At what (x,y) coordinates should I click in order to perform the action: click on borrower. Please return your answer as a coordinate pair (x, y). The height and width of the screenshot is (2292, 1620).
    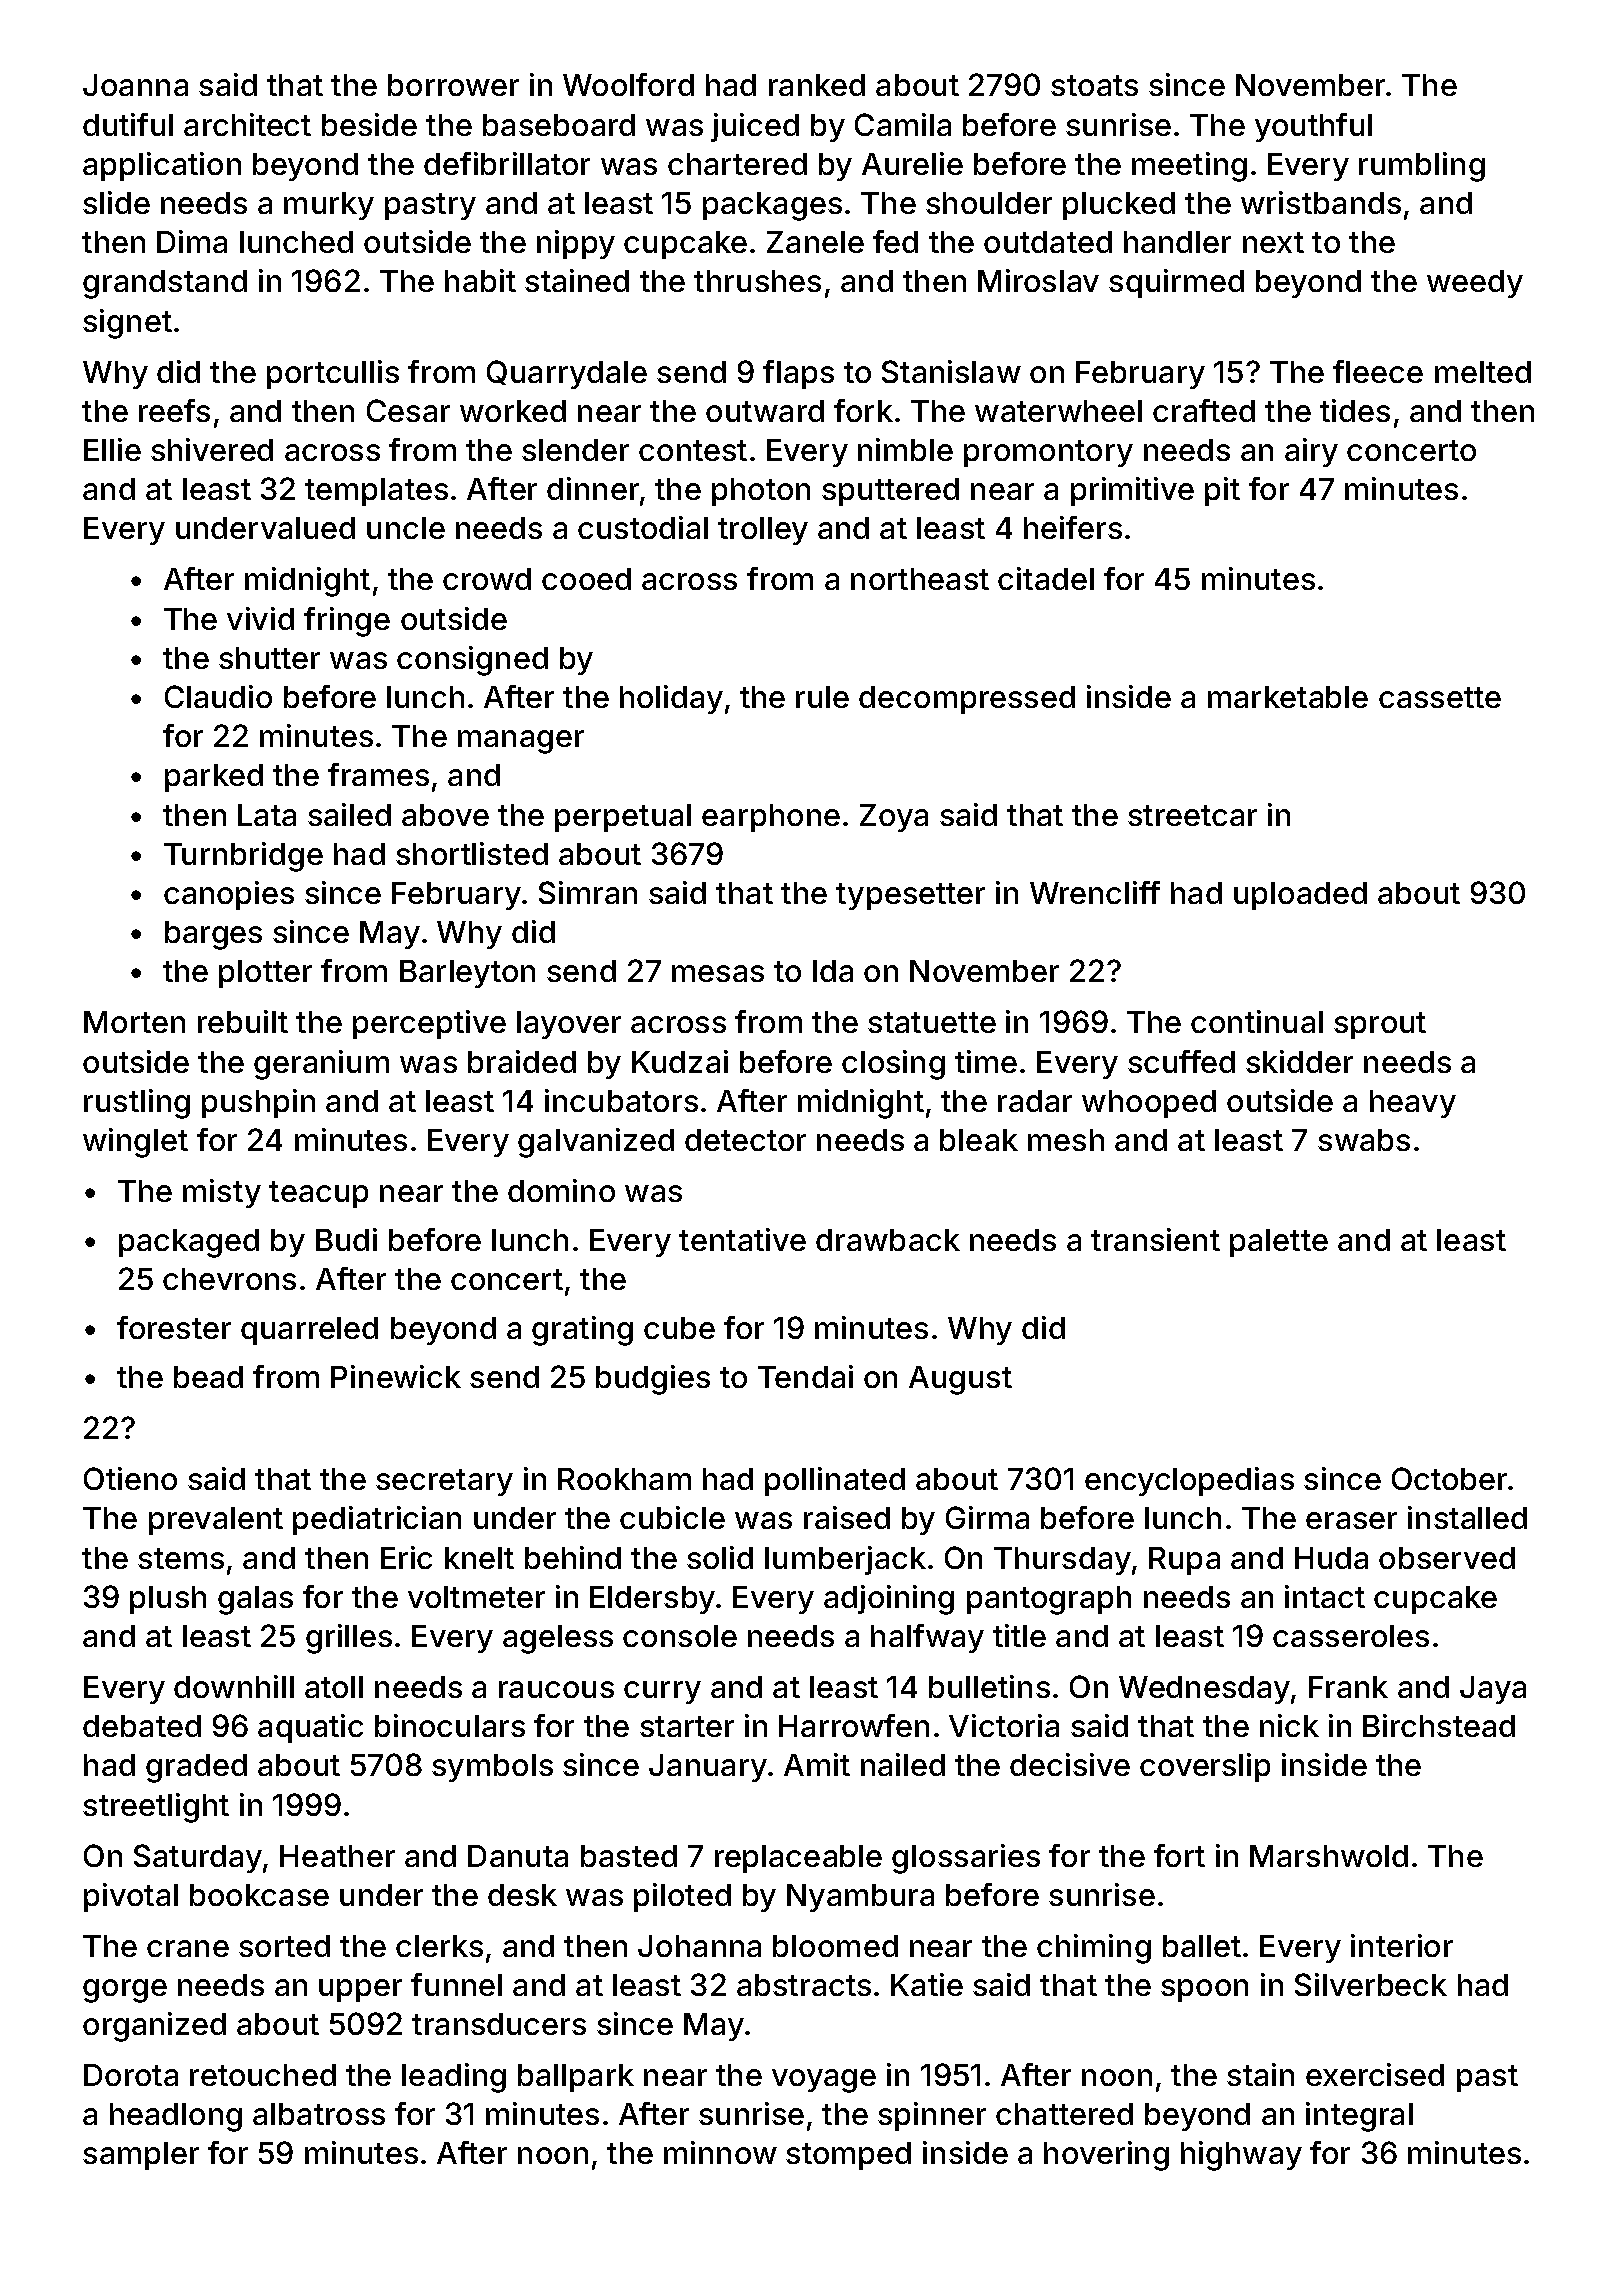
    Looking at the image, I should click on (453, 85).
